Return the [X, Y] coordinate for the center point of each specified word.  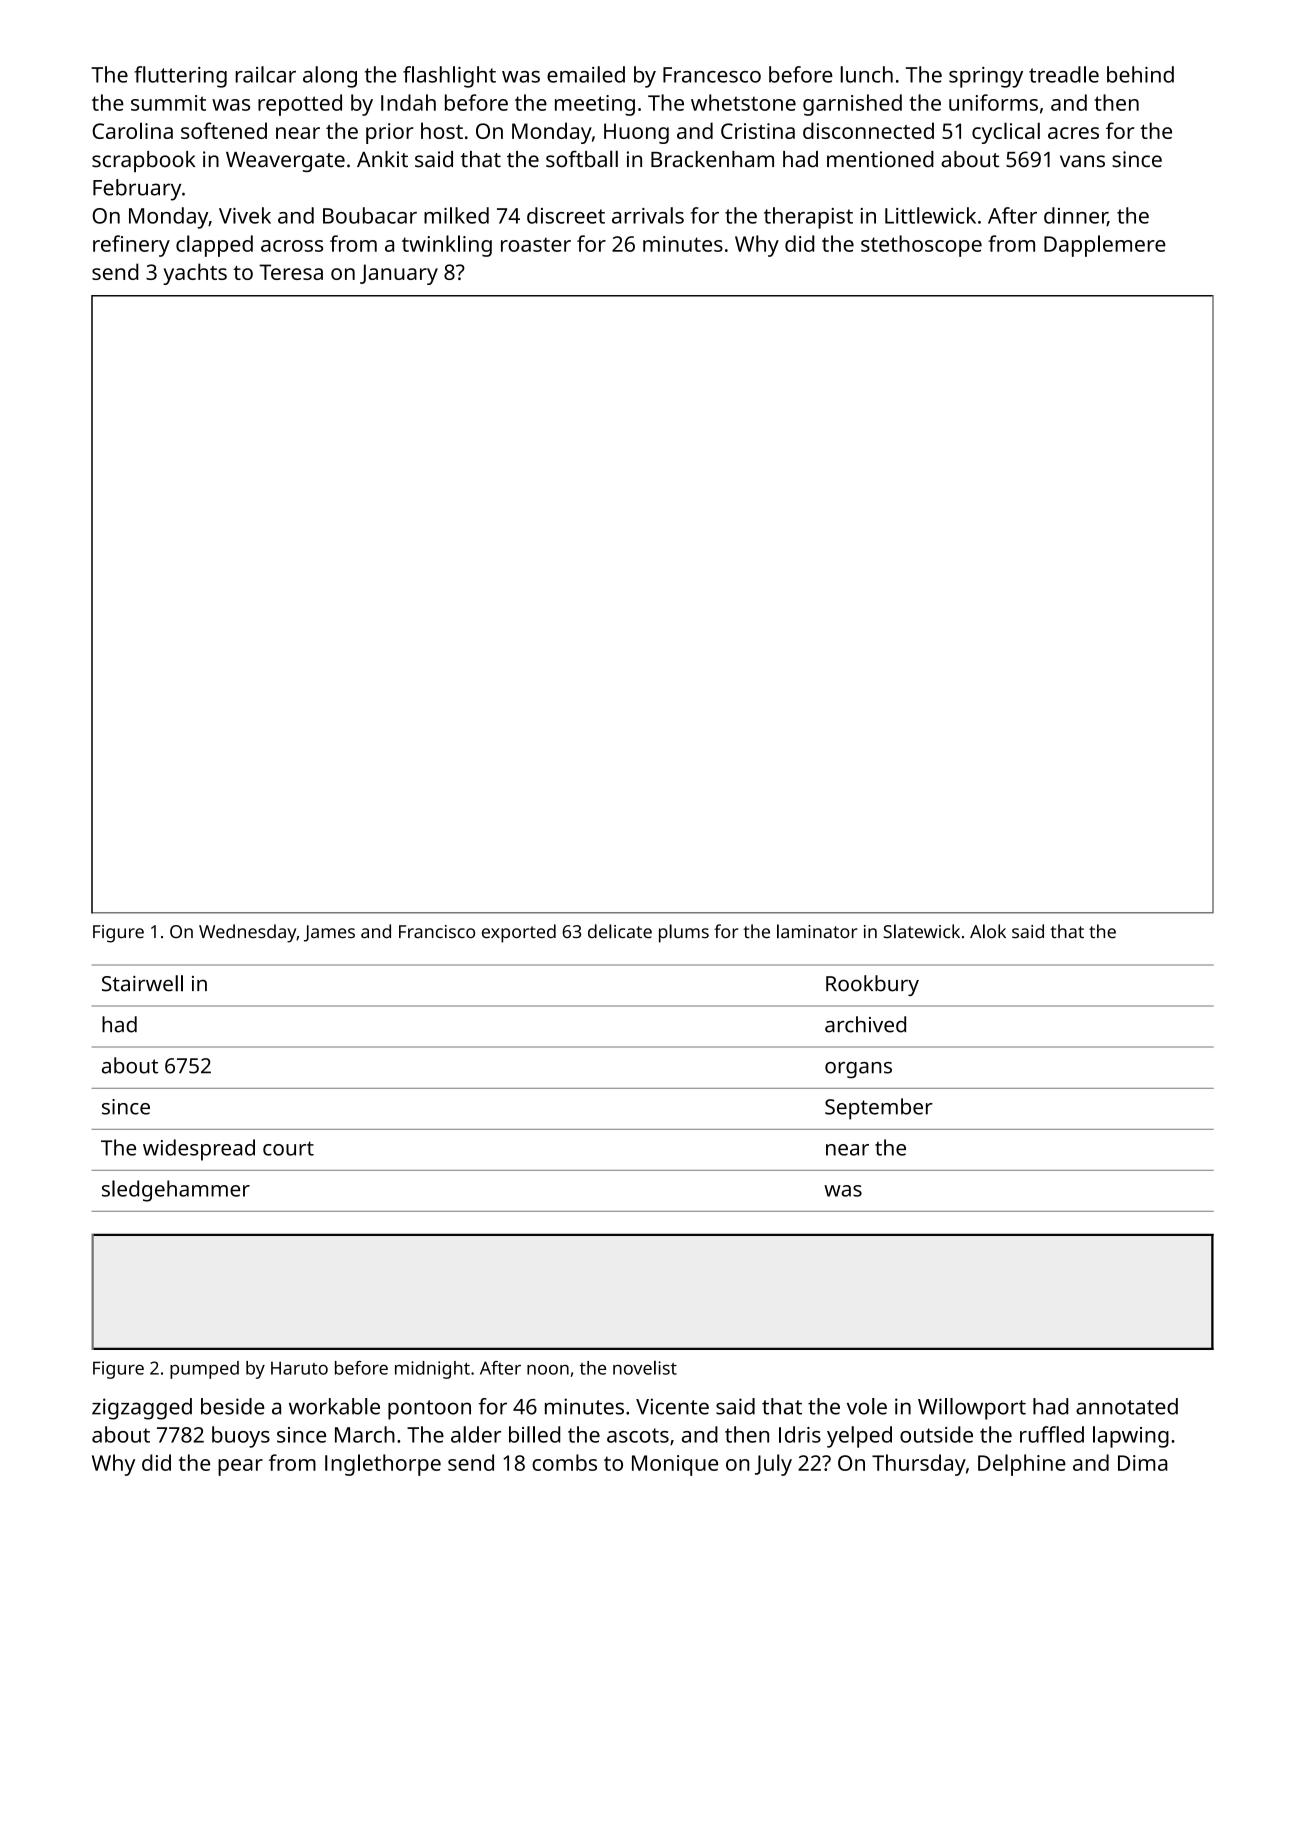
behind [1140, 74]
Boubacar [370, 215]
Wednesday [247, 933]
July [773, 1465]
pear [240, 1467]
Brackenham [712, 159]
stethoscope [921, 246]
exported [519, 933]
